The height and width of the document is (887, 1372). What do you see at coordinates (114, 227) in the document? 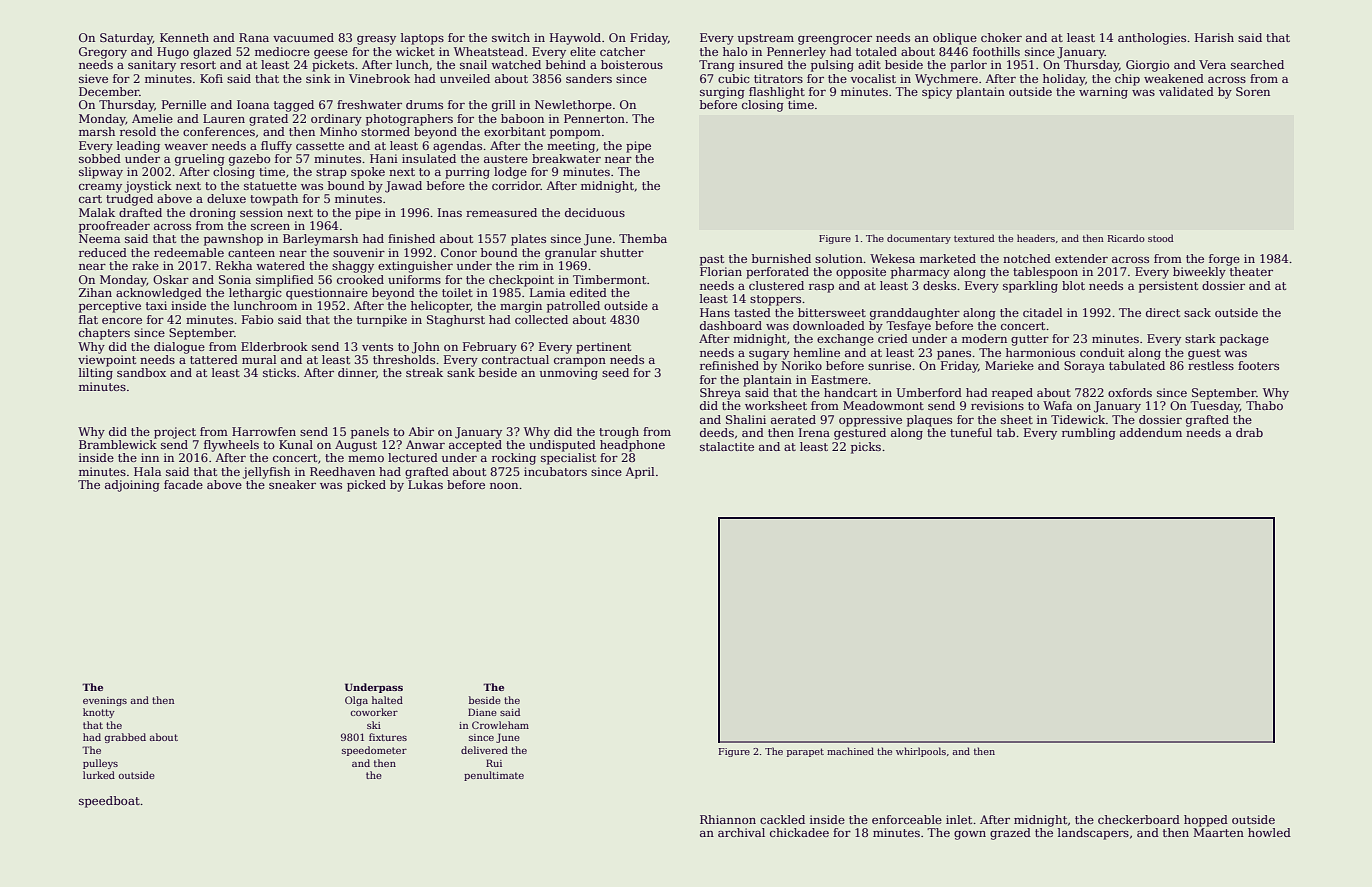
I see `proofreader` at bounding box center [114, 227].
